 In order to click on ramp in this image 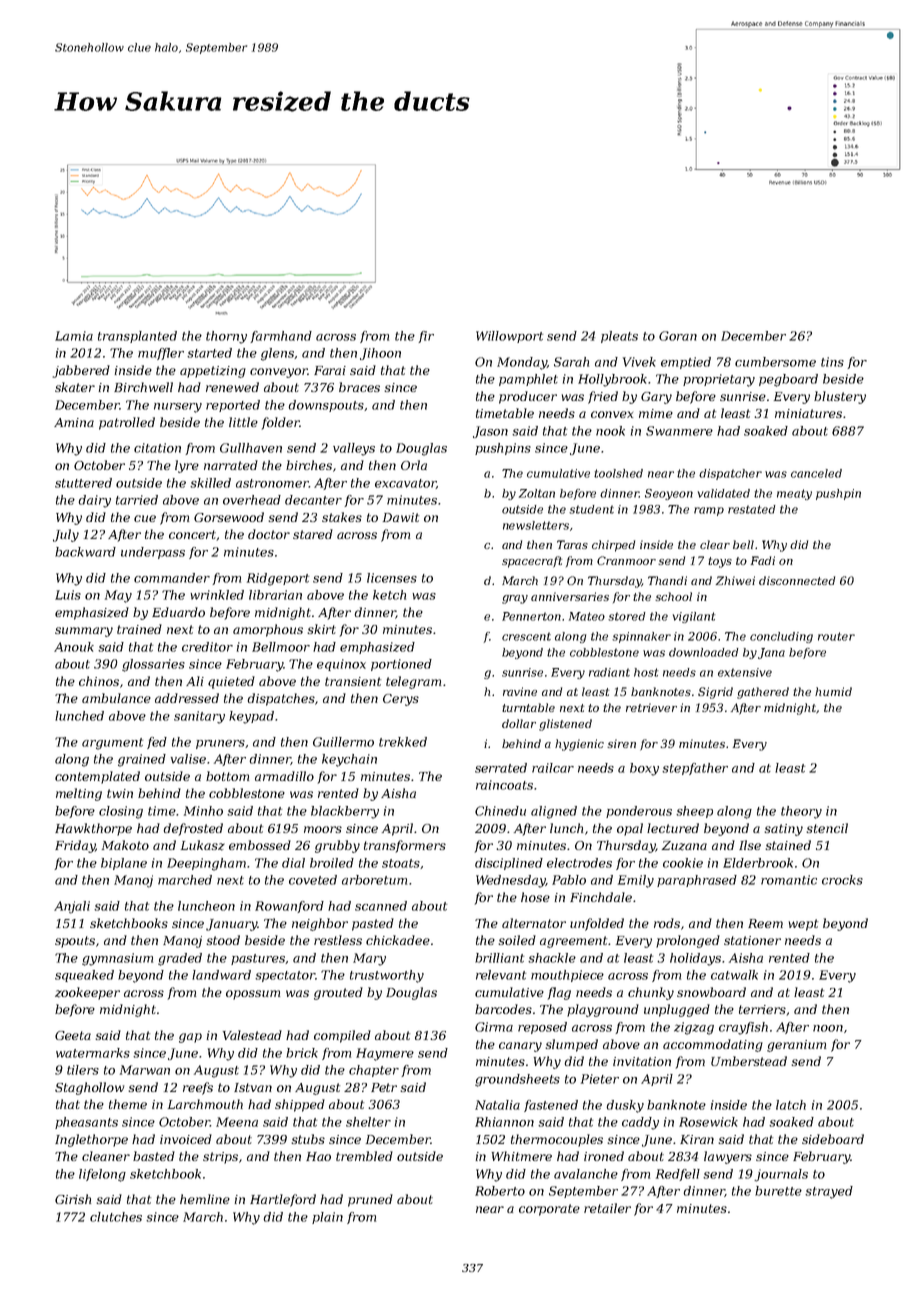, I will do `click(709, 511)`.
